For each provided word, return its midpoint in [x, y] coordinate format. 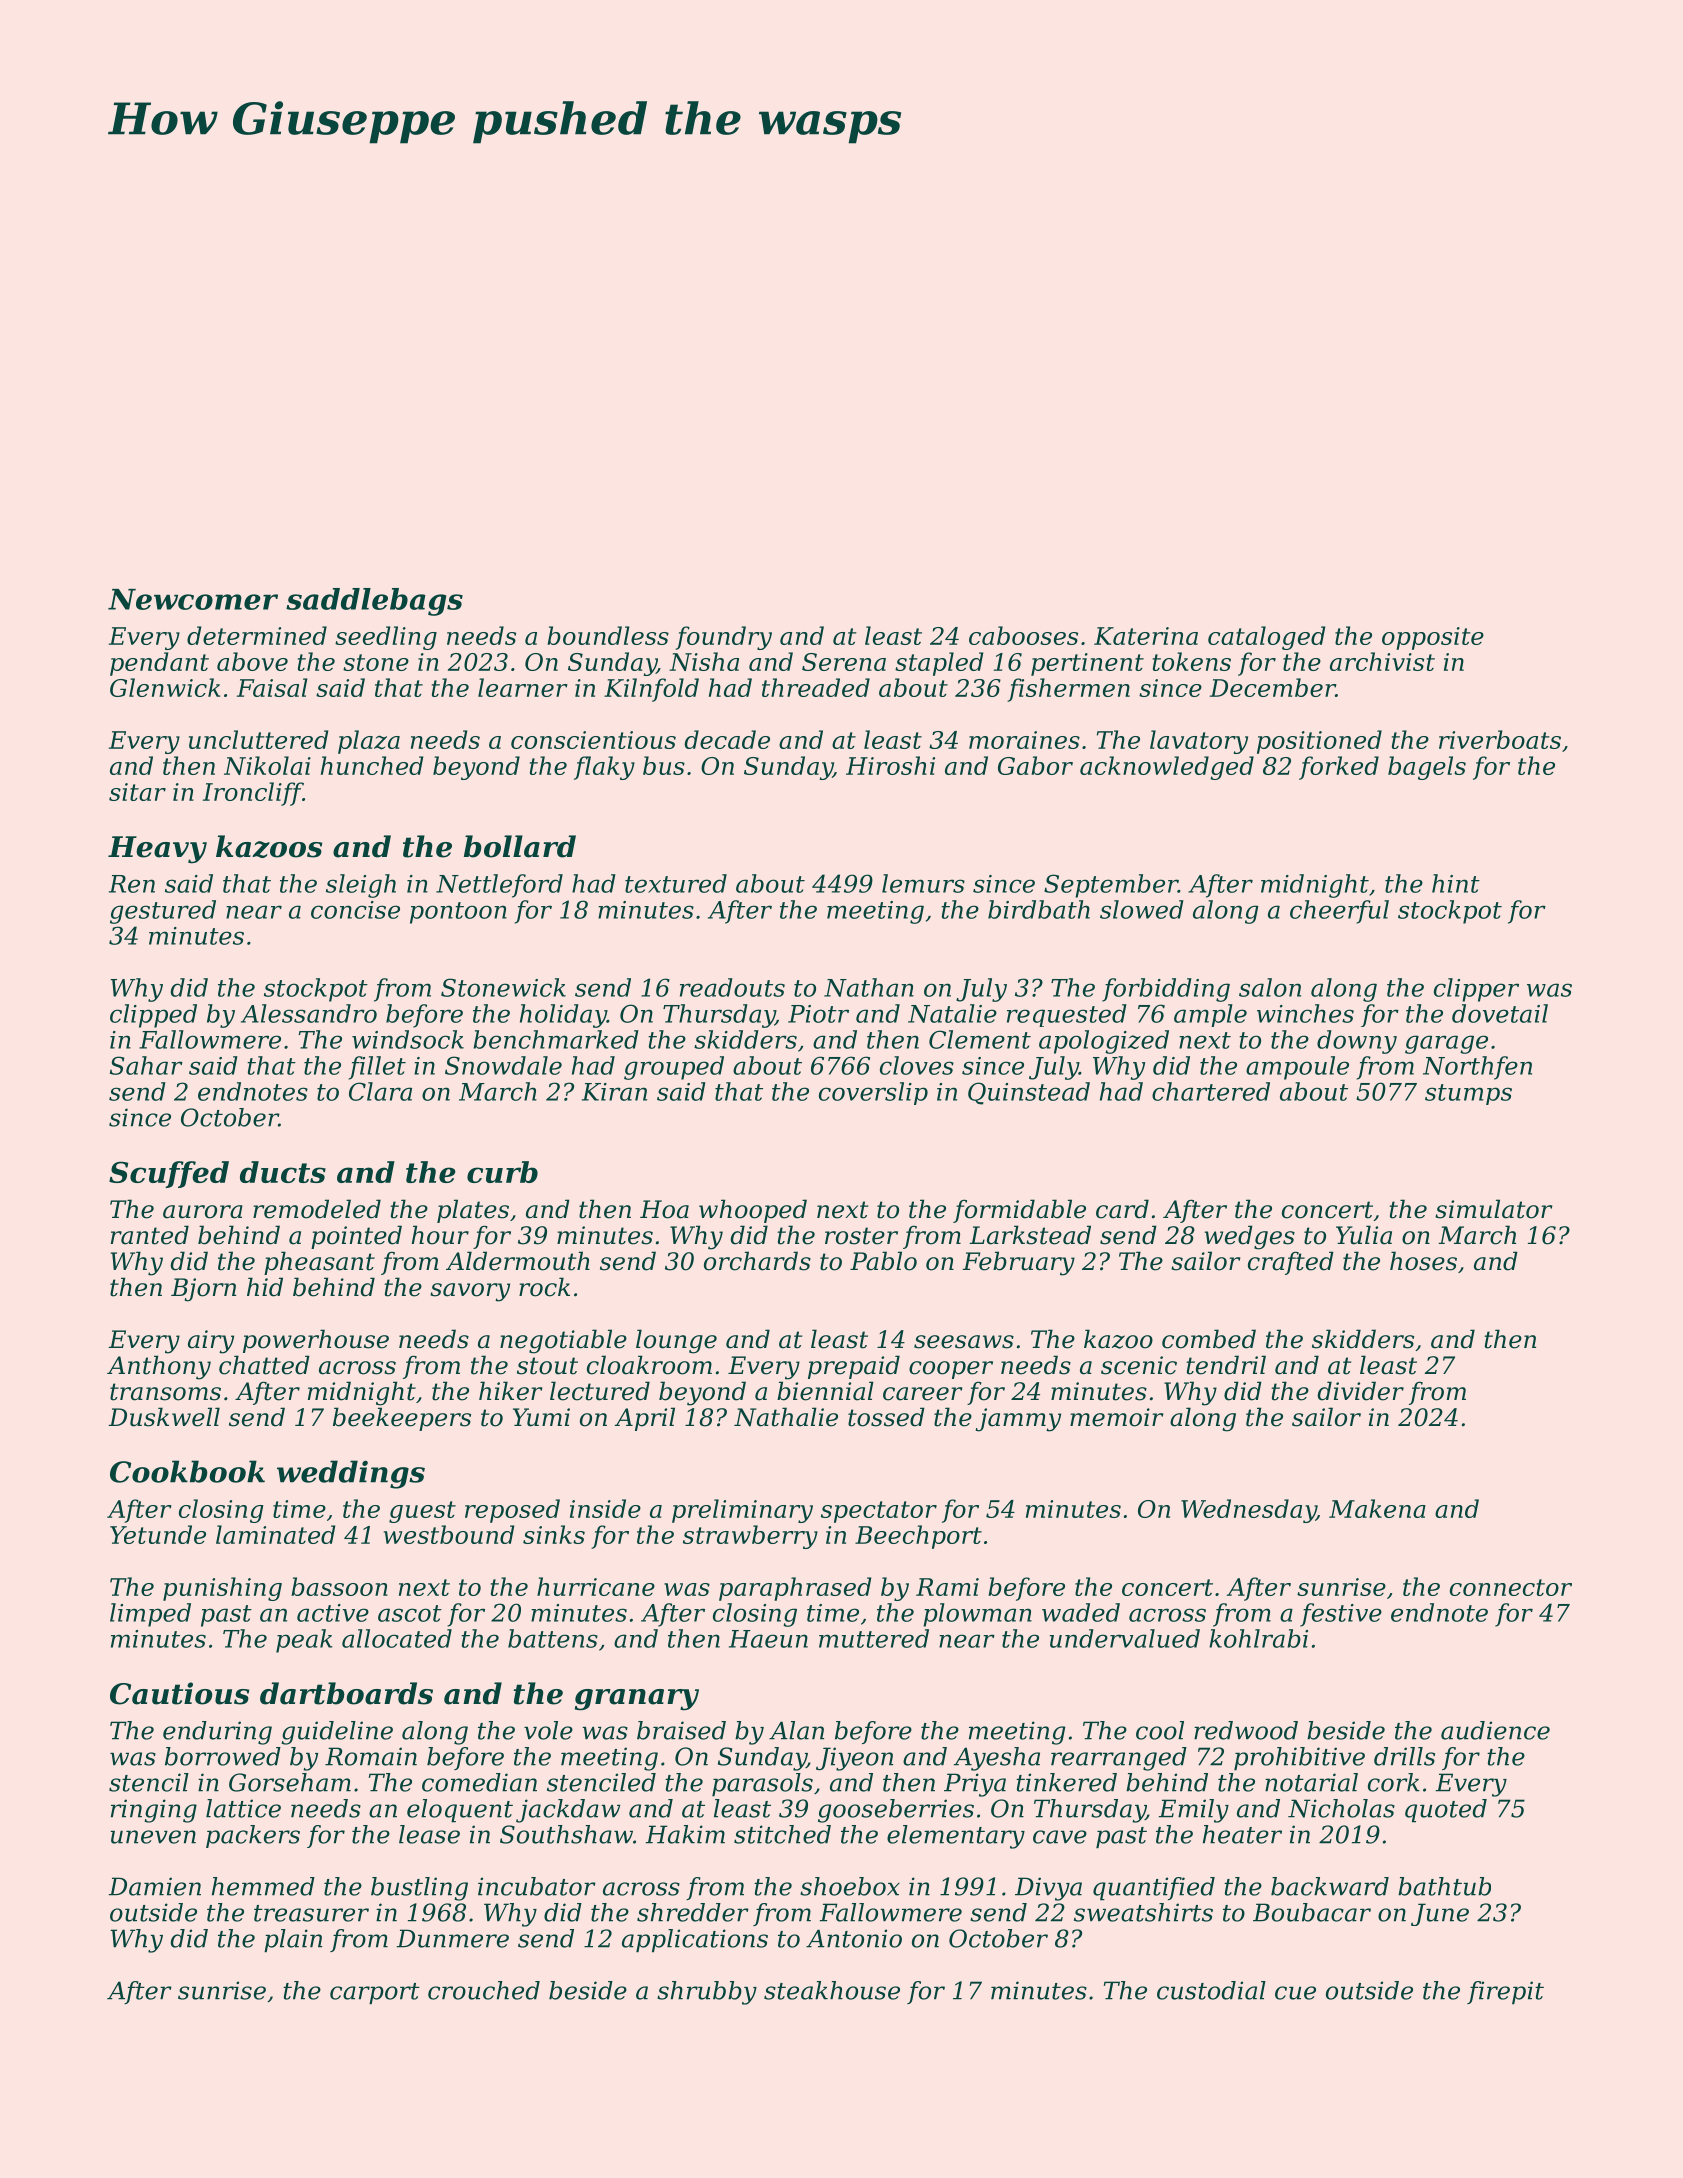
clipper [1476, 990]
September [1111, 886]
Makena [1377, 1508]
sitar [137, 792]
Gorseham [290, 1782]
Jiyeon [854, 1759]
